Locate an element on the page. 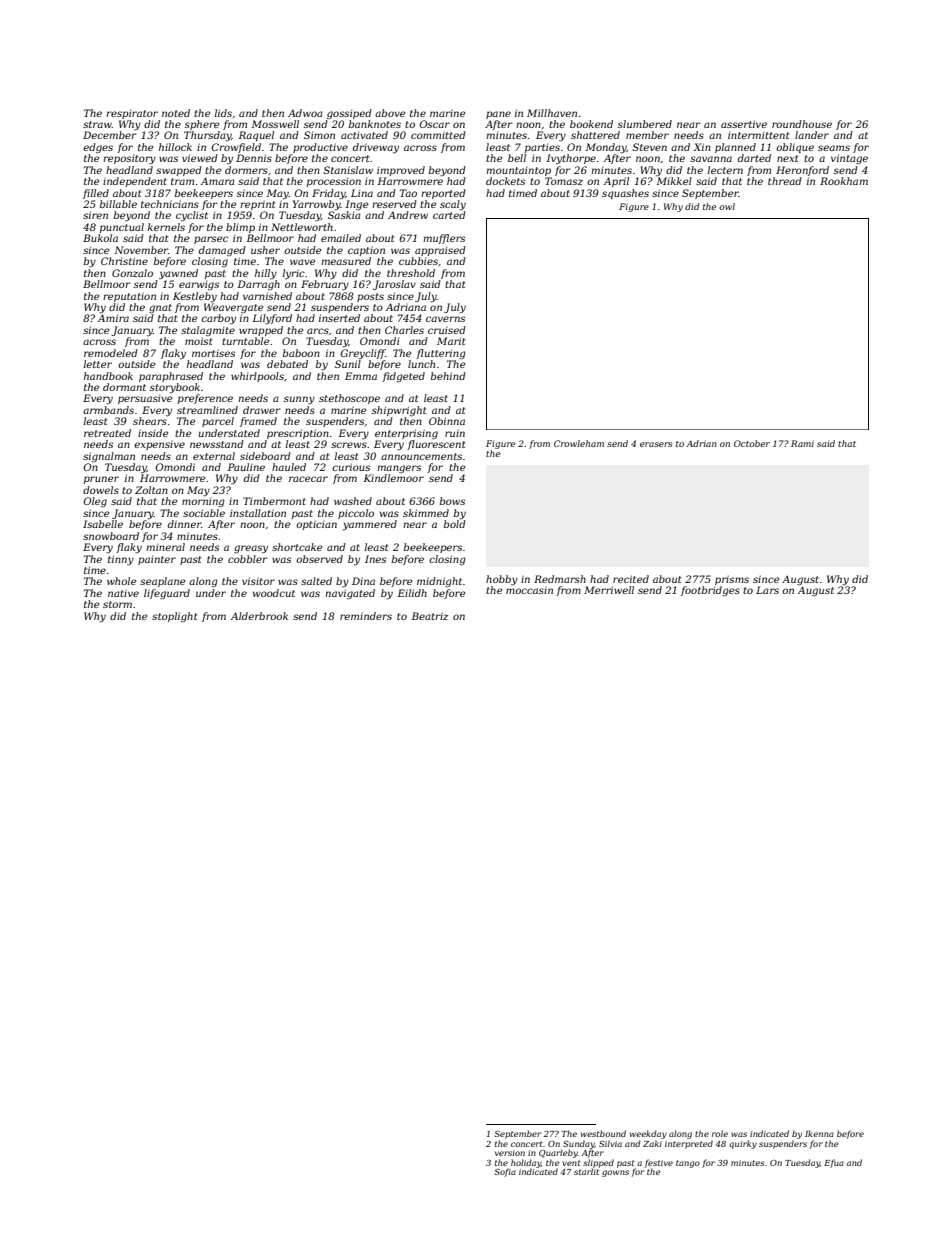  Oleg is located at coordinates (95, 502).
